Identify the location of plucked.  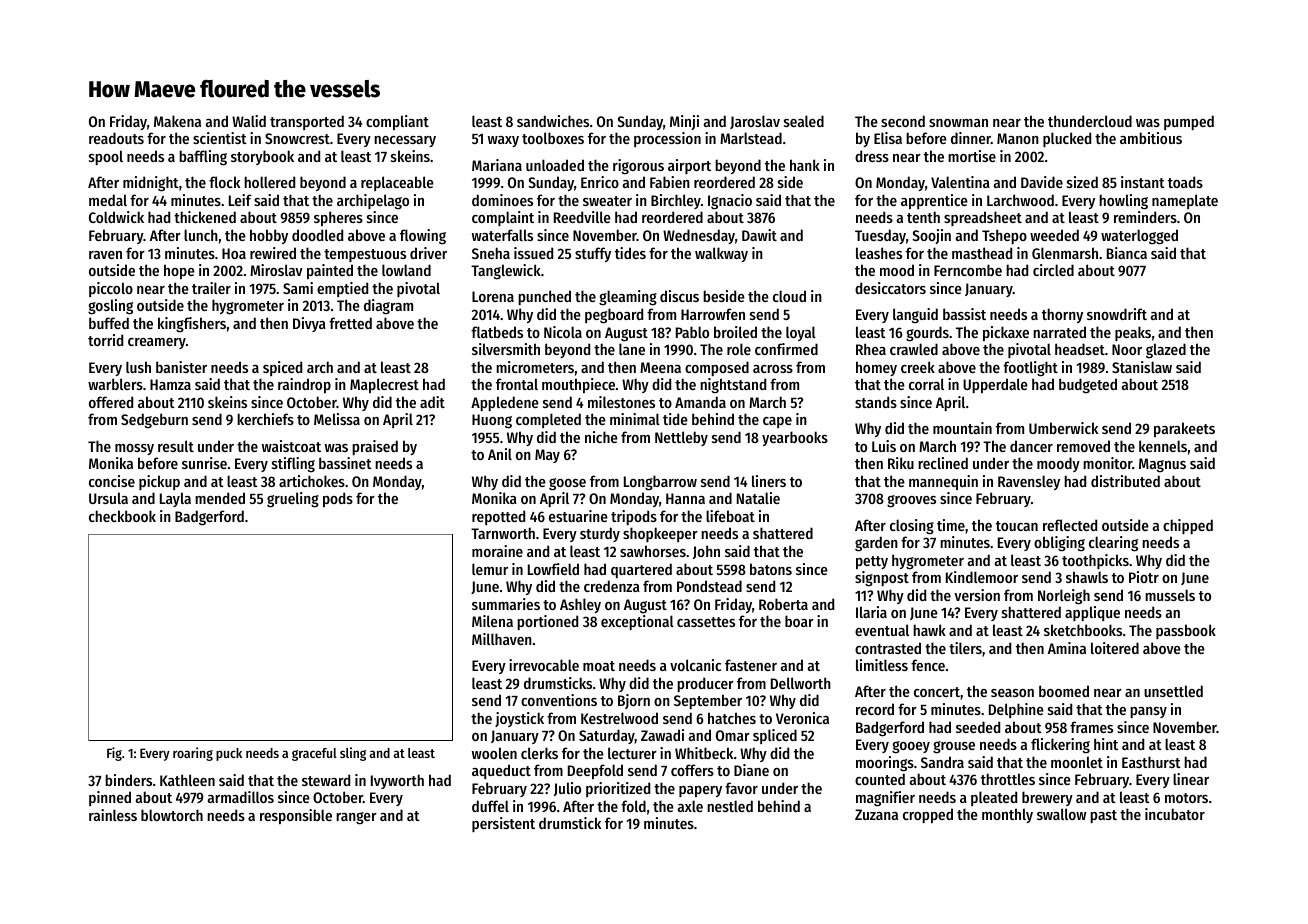
(1067, 139).
